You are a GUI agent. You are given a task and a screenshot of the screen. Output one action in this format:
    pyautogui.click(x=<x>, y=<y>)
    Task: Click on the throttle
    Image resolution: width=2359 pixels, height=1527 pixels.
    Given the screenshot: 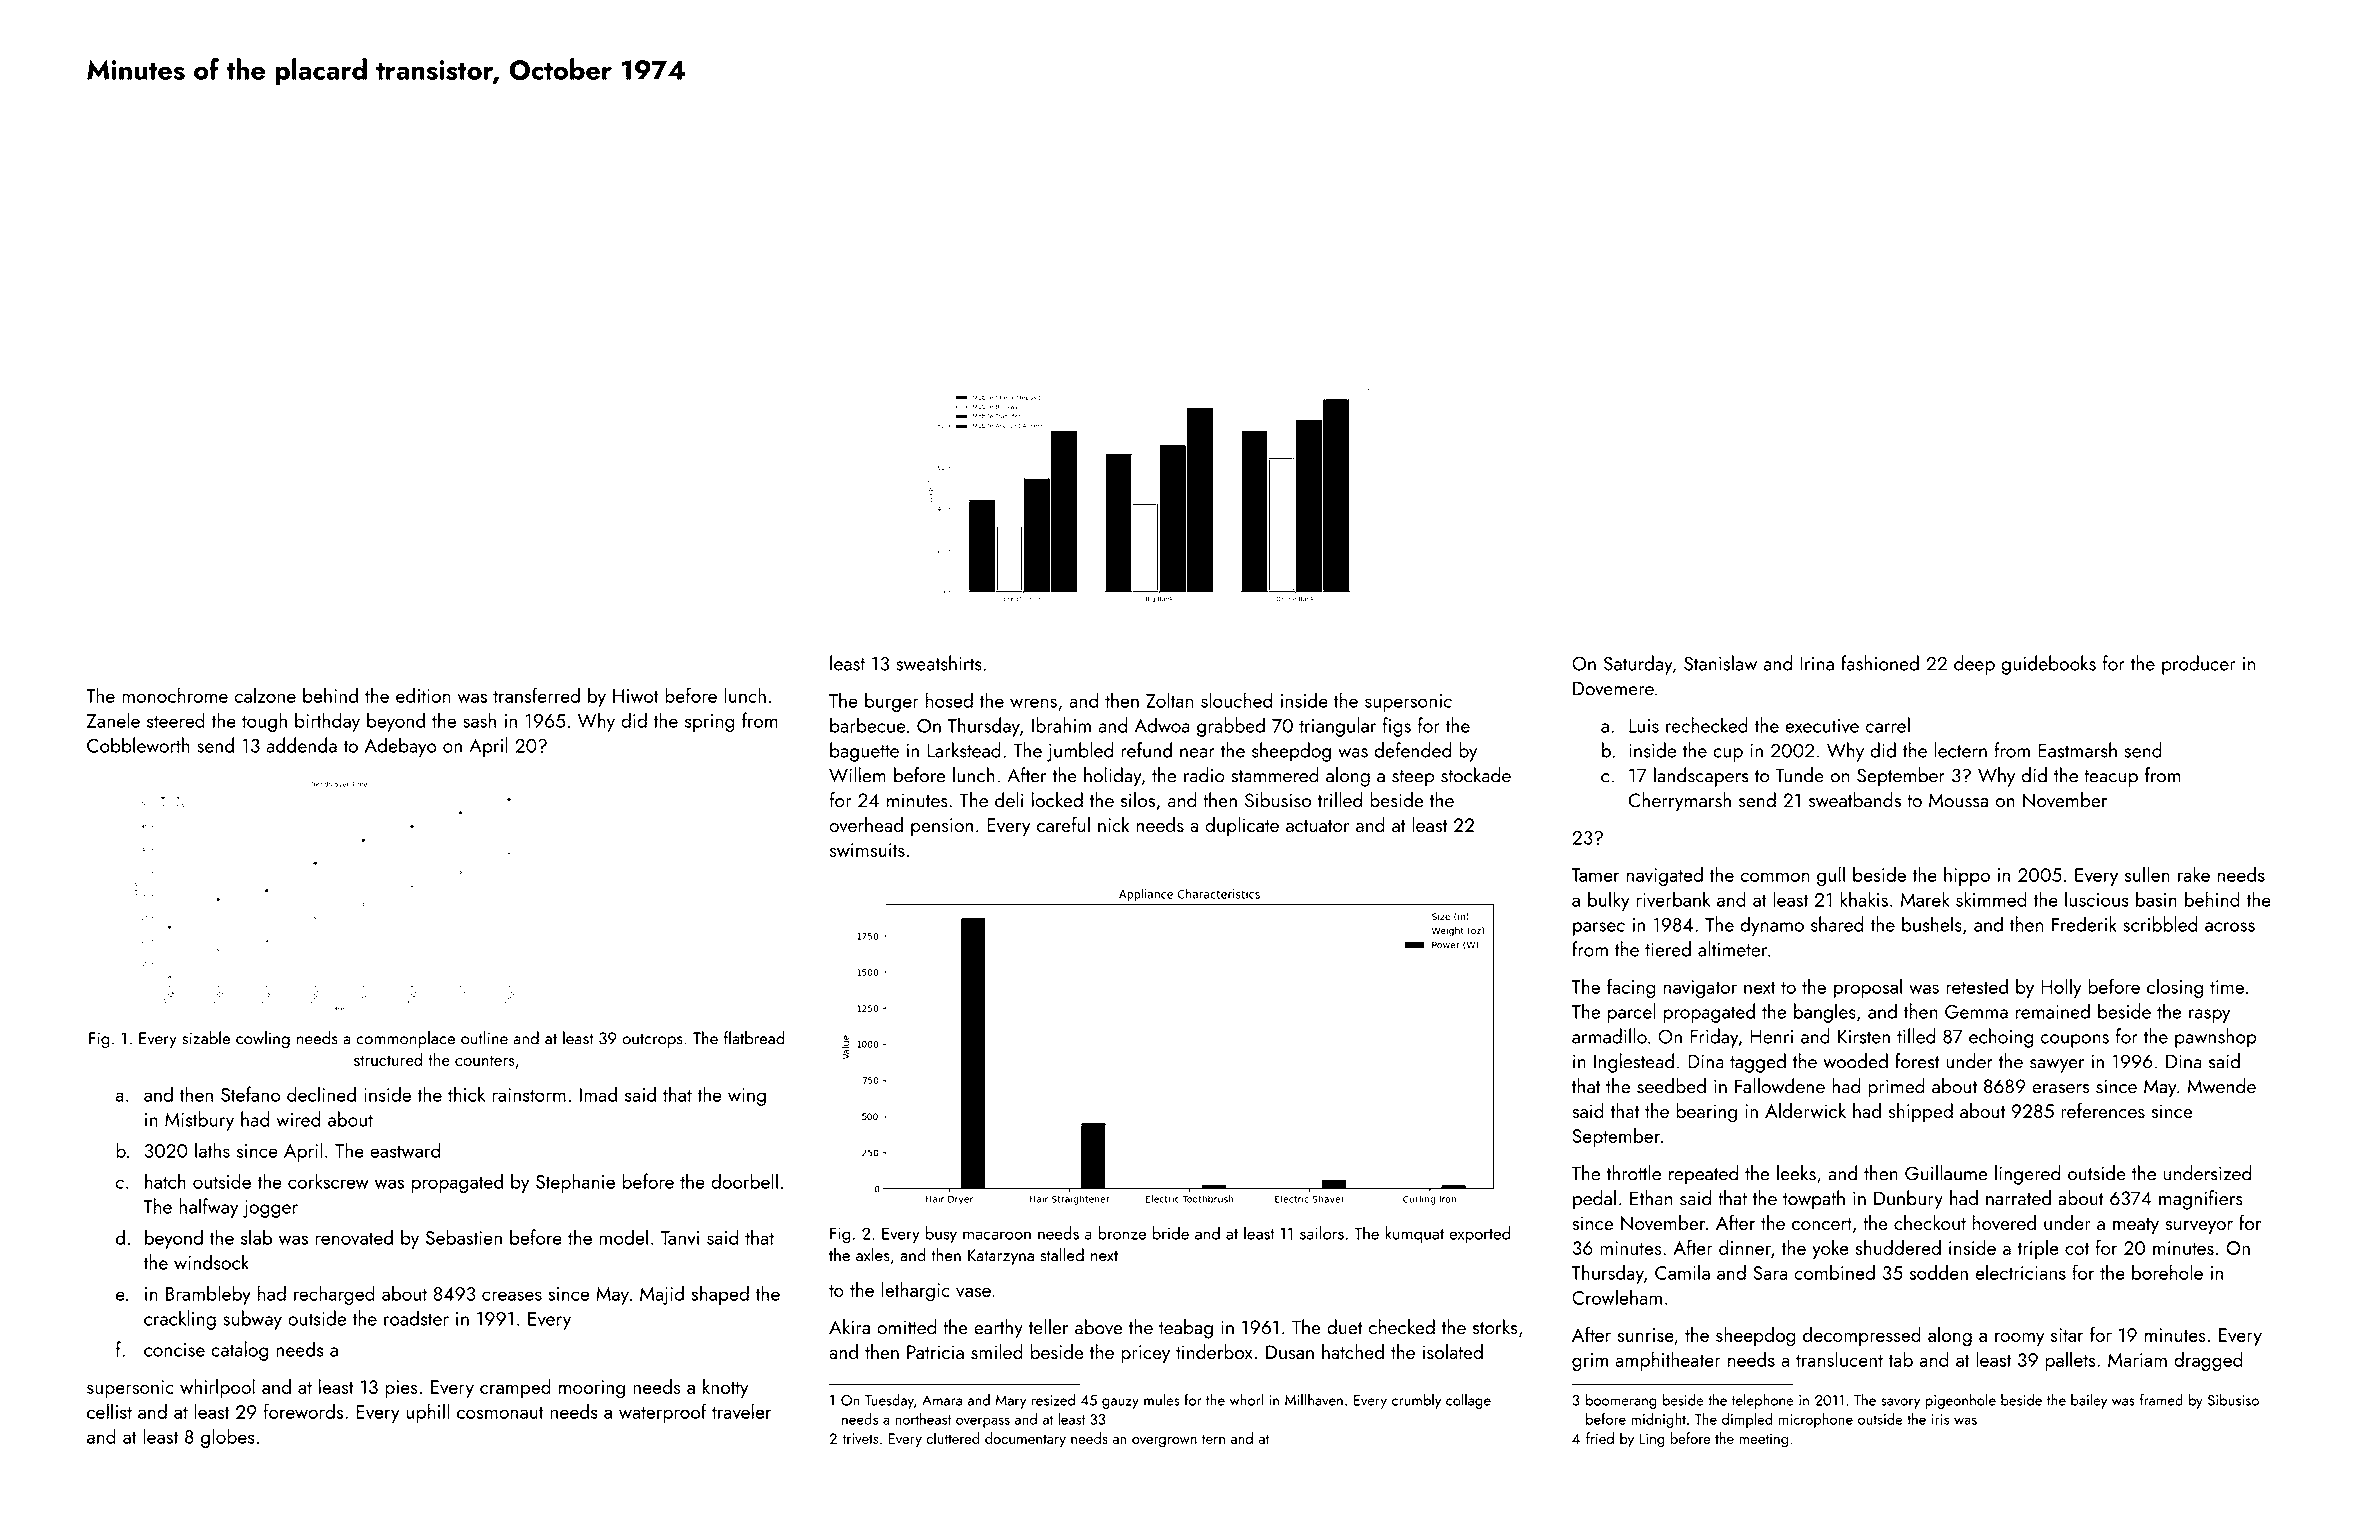 What is the action you would take?
    pyautogui.click(x=1633, y=1173)
